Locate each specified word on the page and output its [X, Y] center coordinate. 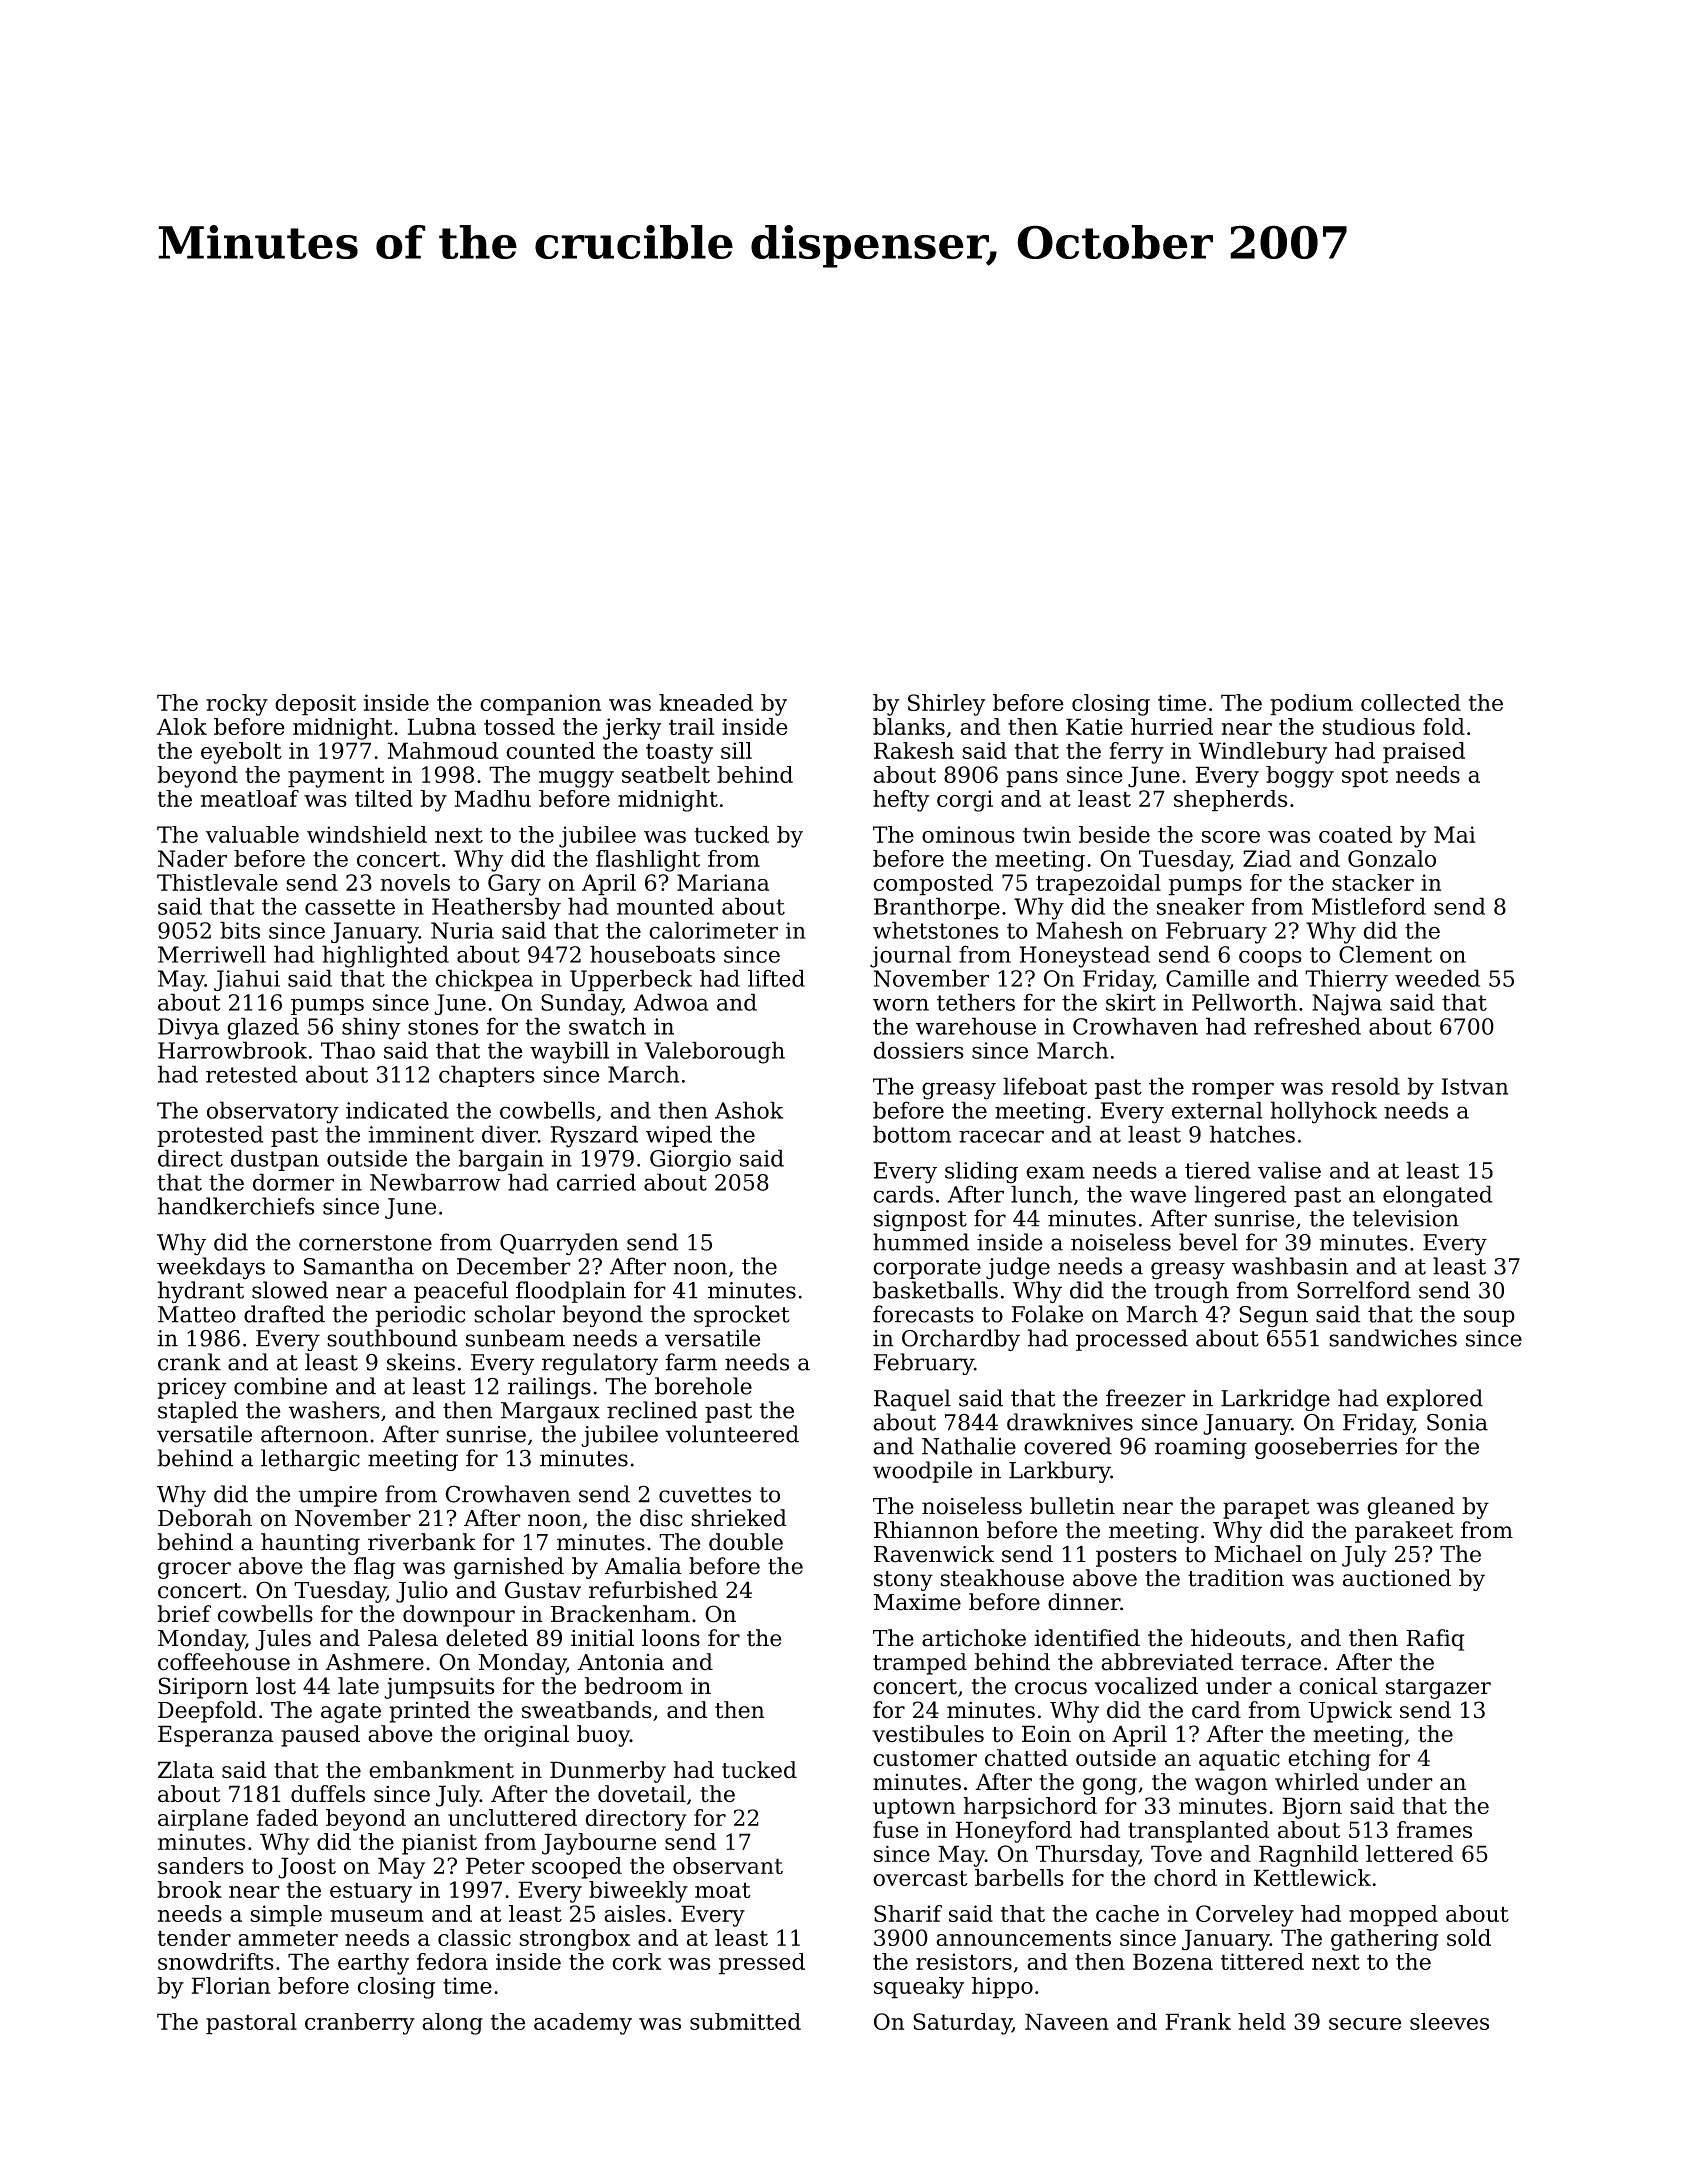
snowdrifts [216, 1961]
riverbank [422, 1542]
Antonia [621, 1662]
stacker [1373, 882]
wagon [1231, 1786]
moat [723, 1890]
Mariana [723, 882]
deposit [315, 705]
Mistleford [1369, 906]
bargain [501, 1160]
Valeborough [714, 1052]
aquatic [1239, 1760]
